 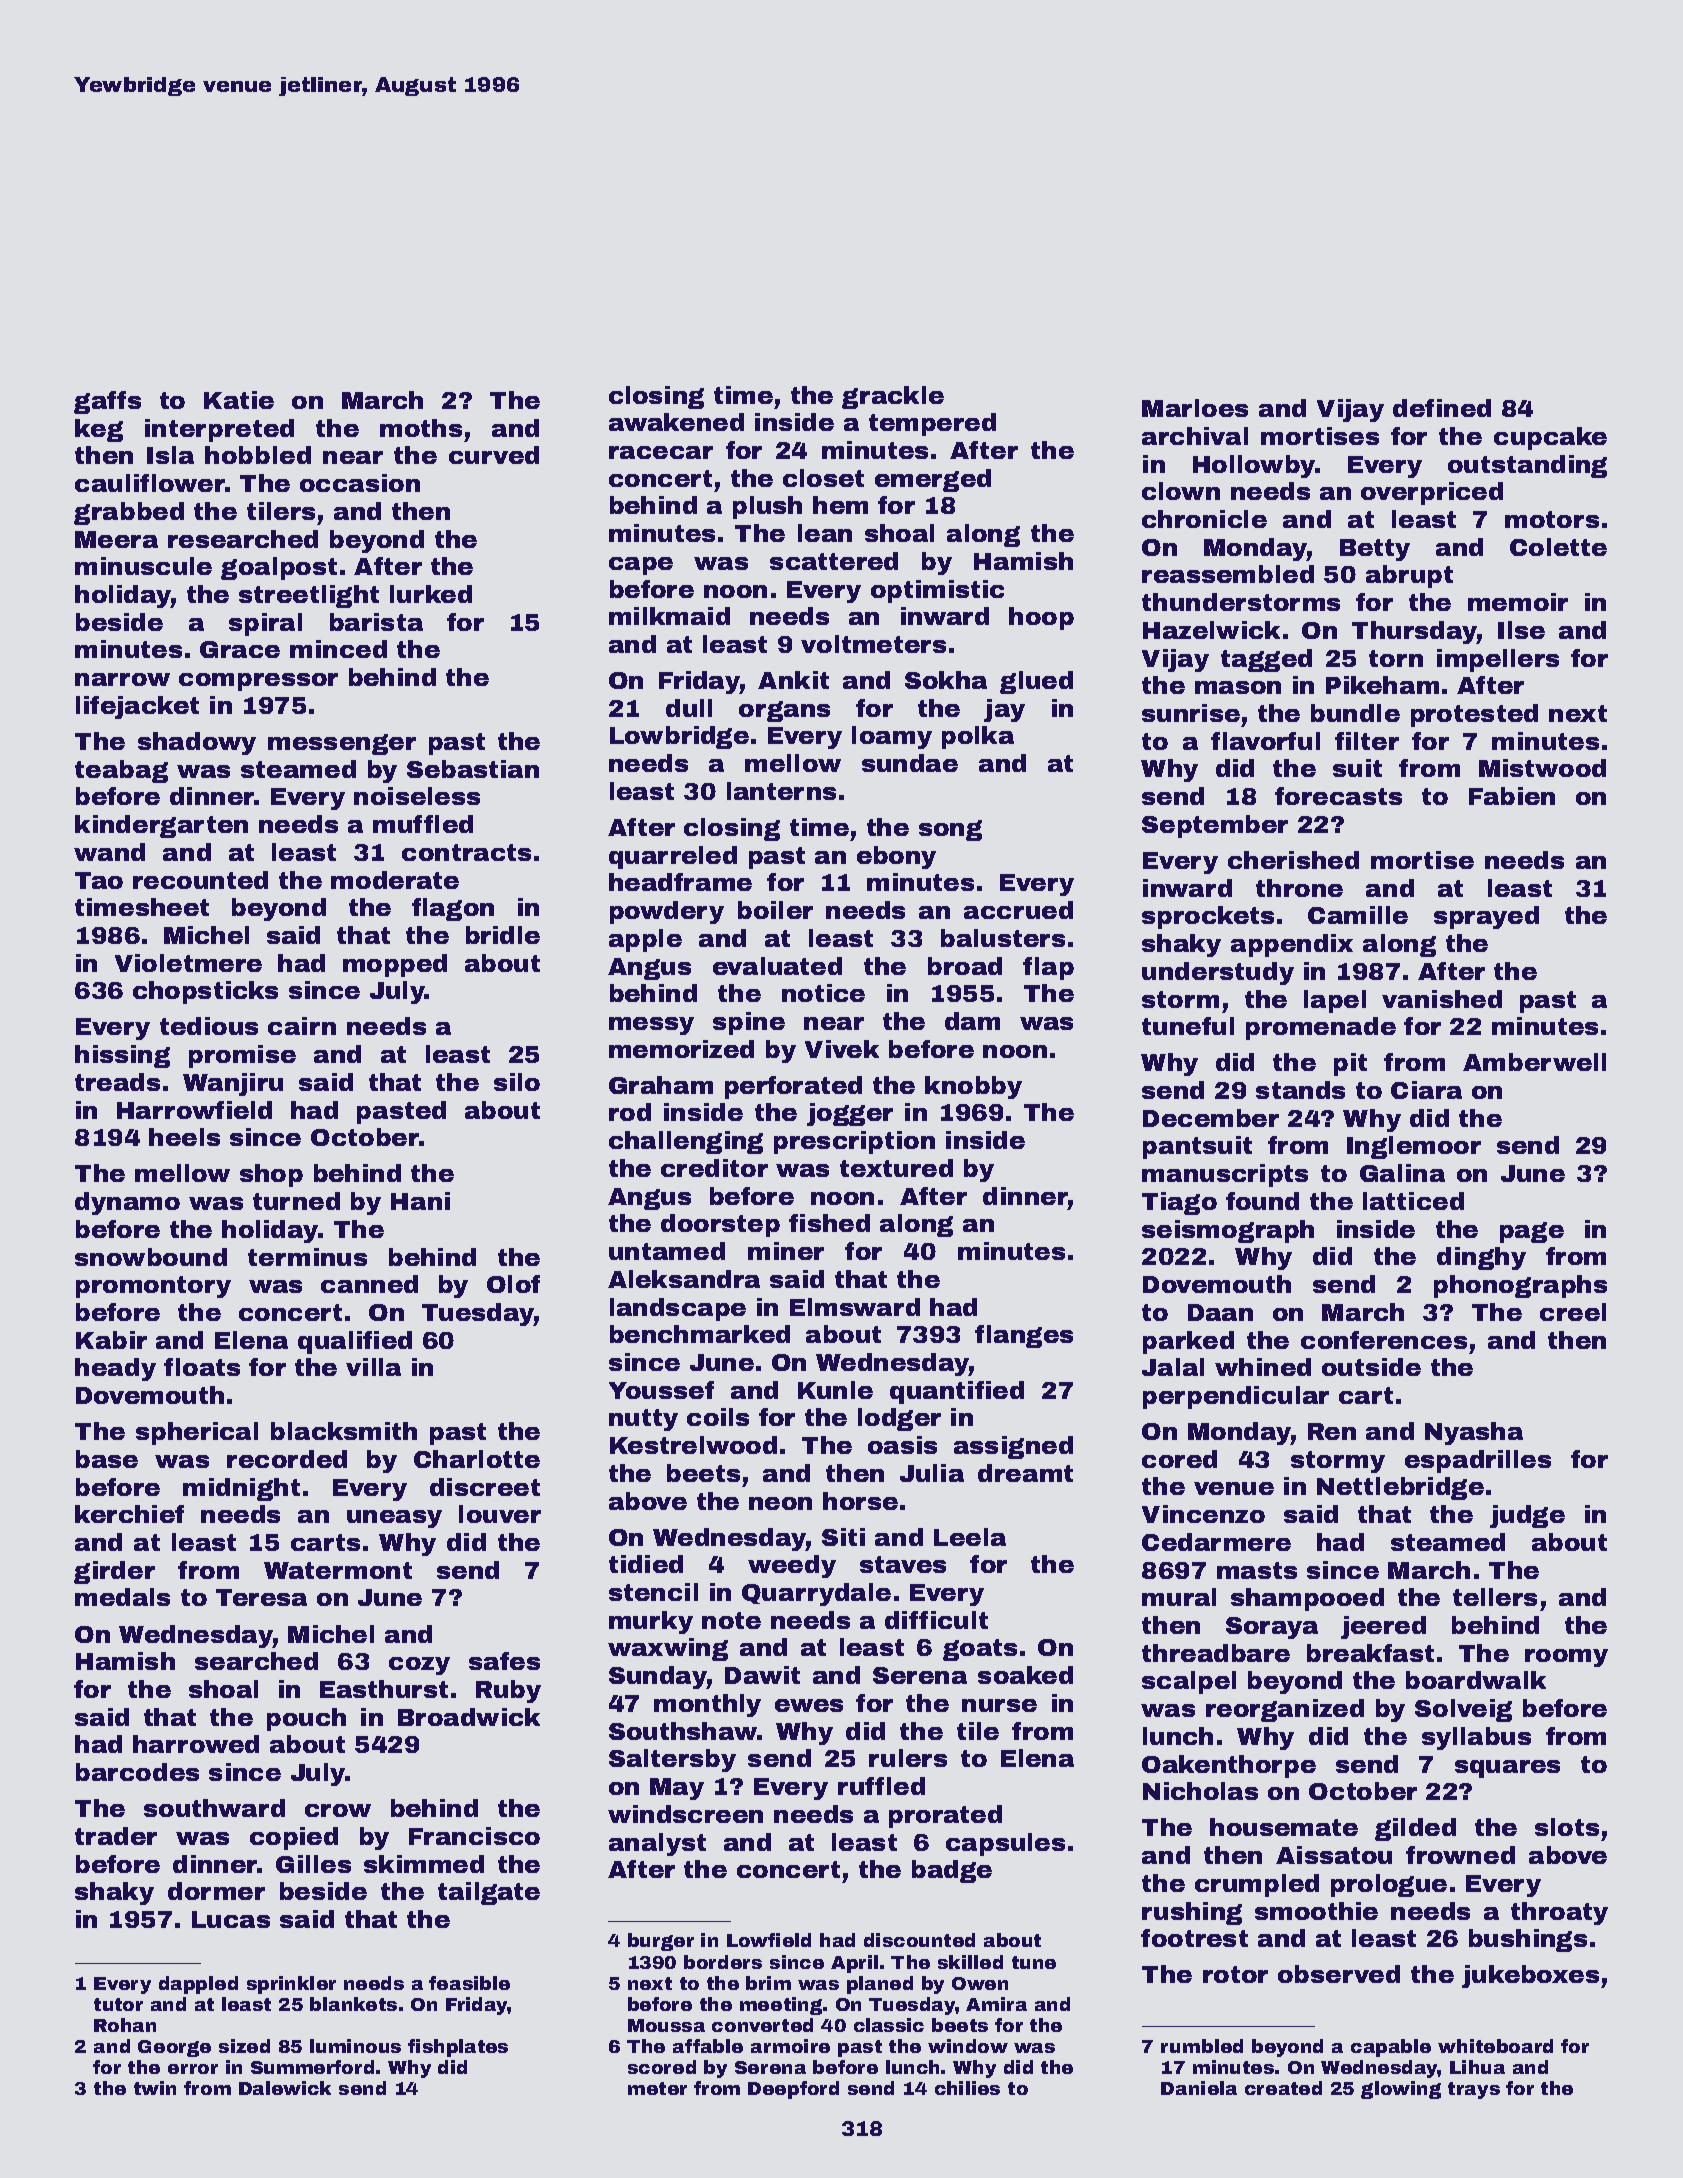 I want to click on masts, so click(x=1257, y=1570).
